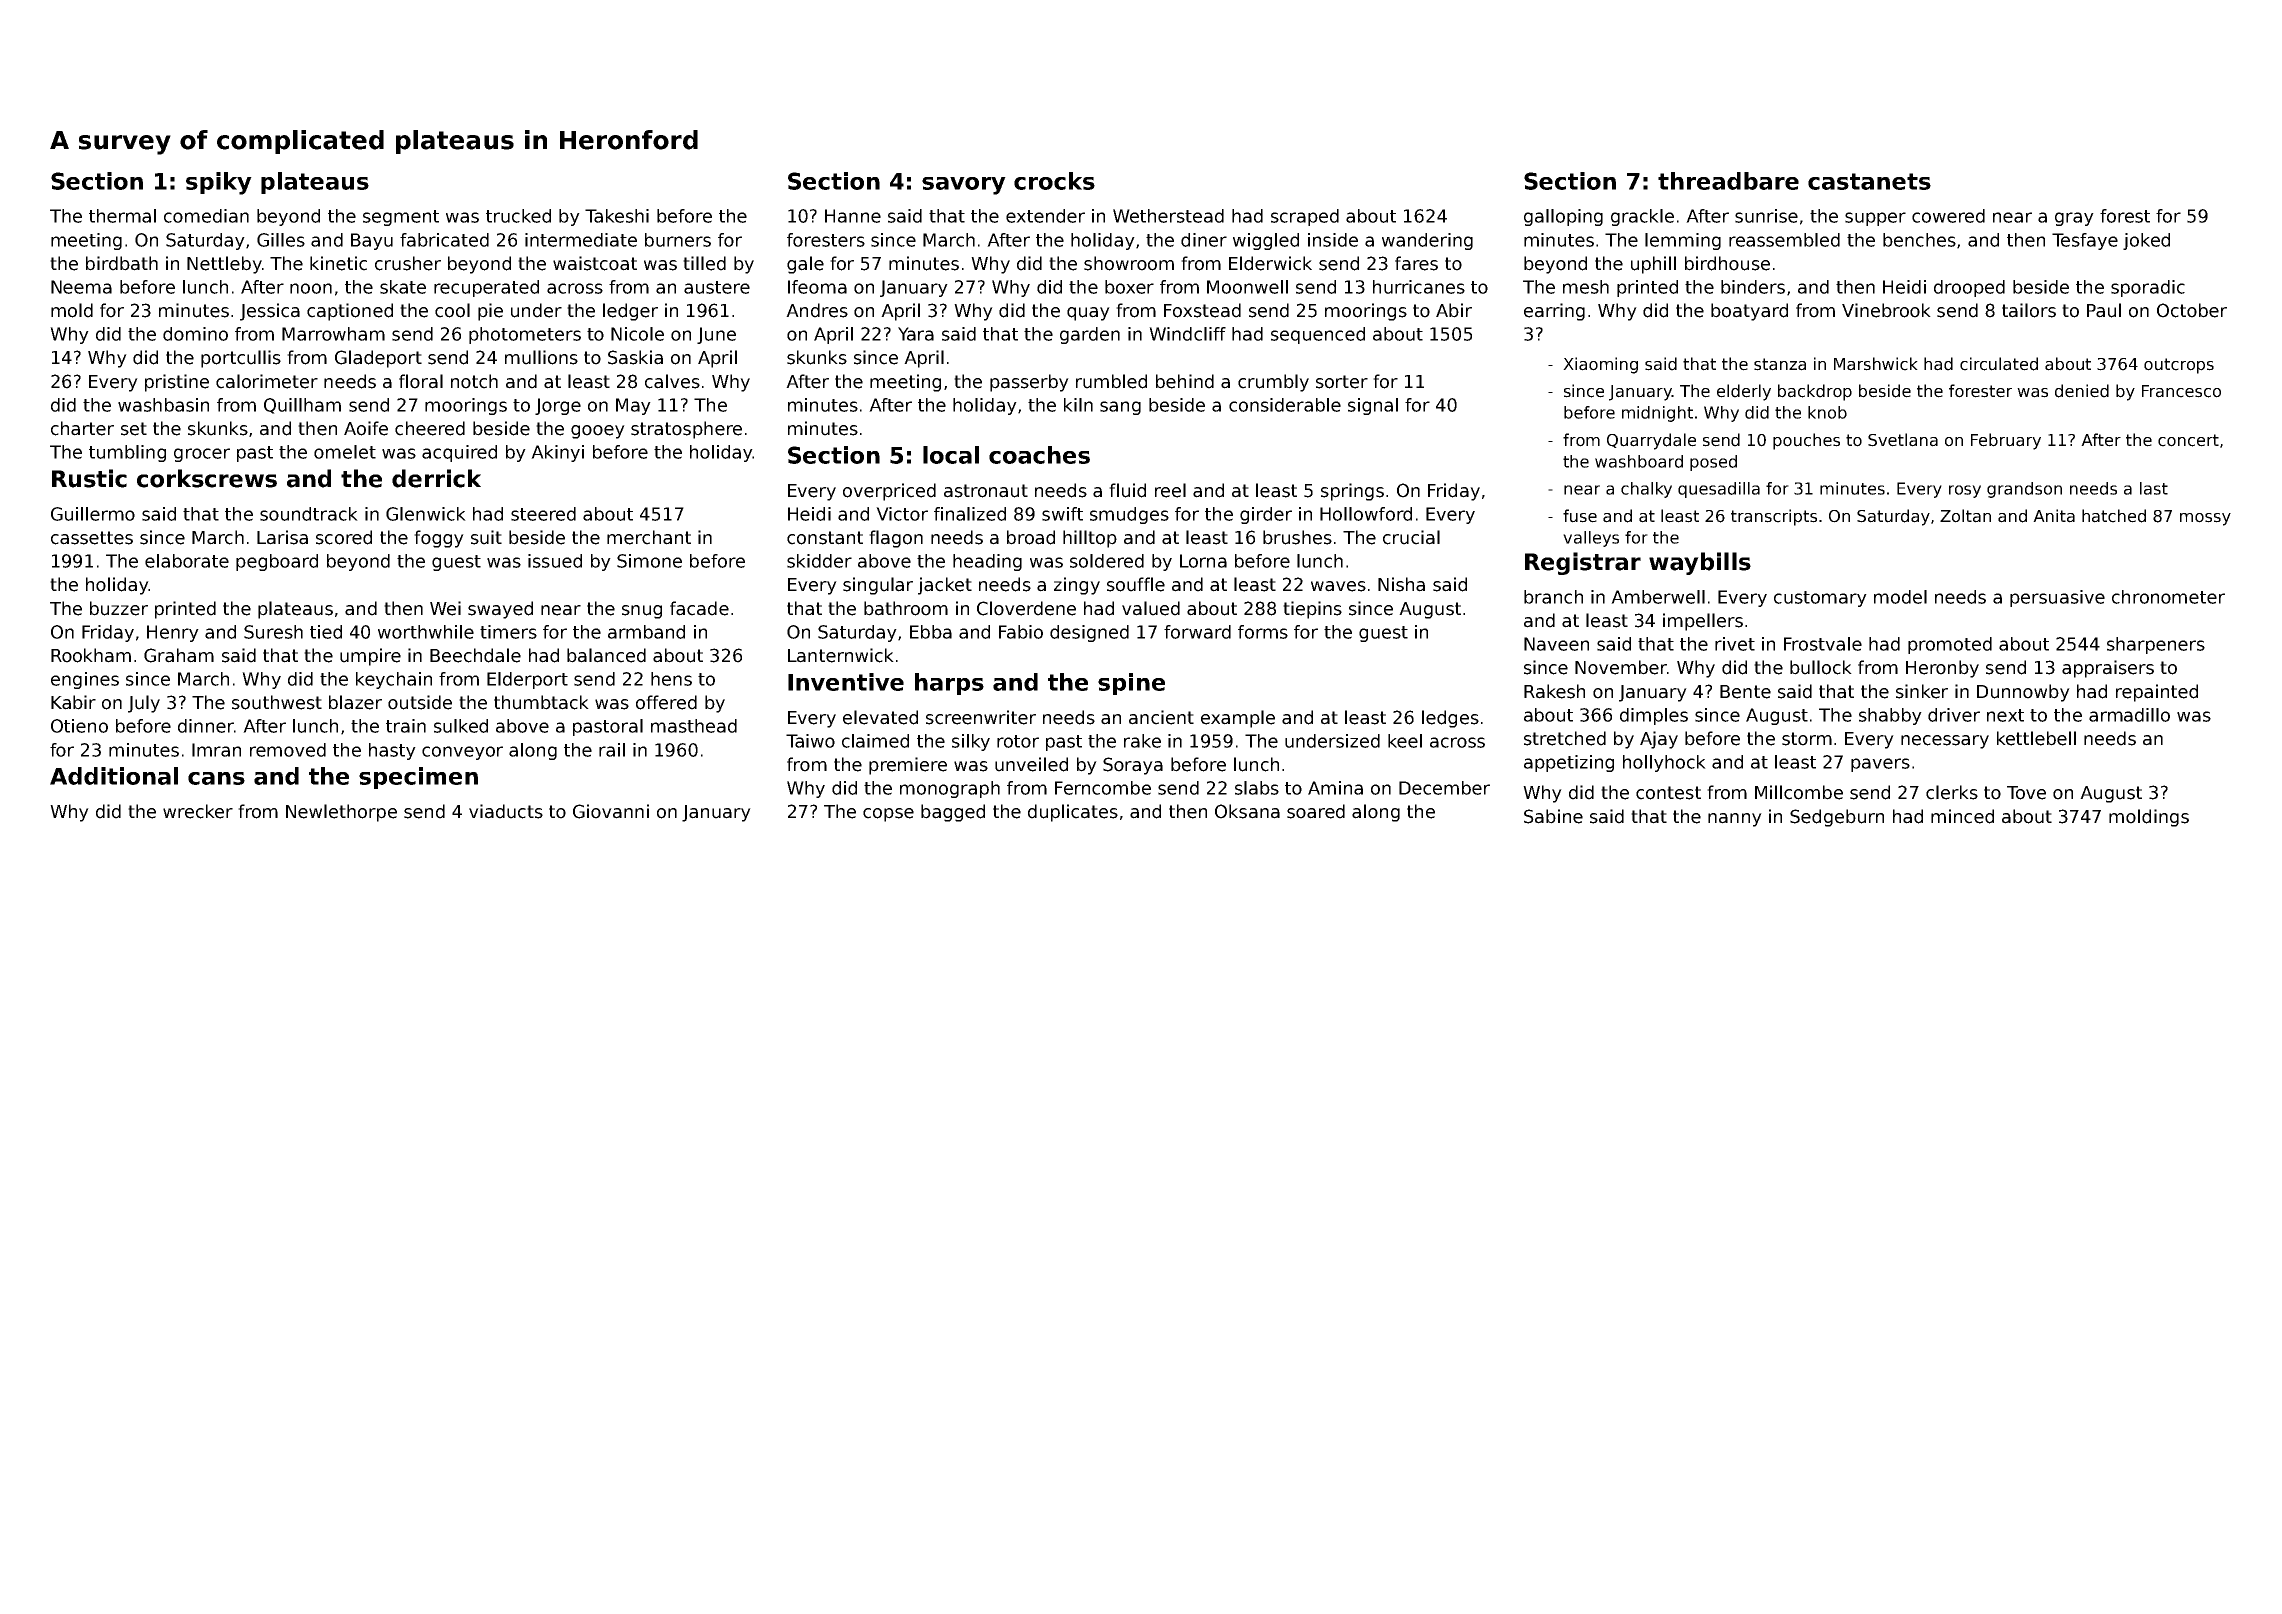 The height and width of the screenshot is (1614, 2282). Describe the element at coordinates (198, 811) in the screenshot. I see `wrecker` at that location.
